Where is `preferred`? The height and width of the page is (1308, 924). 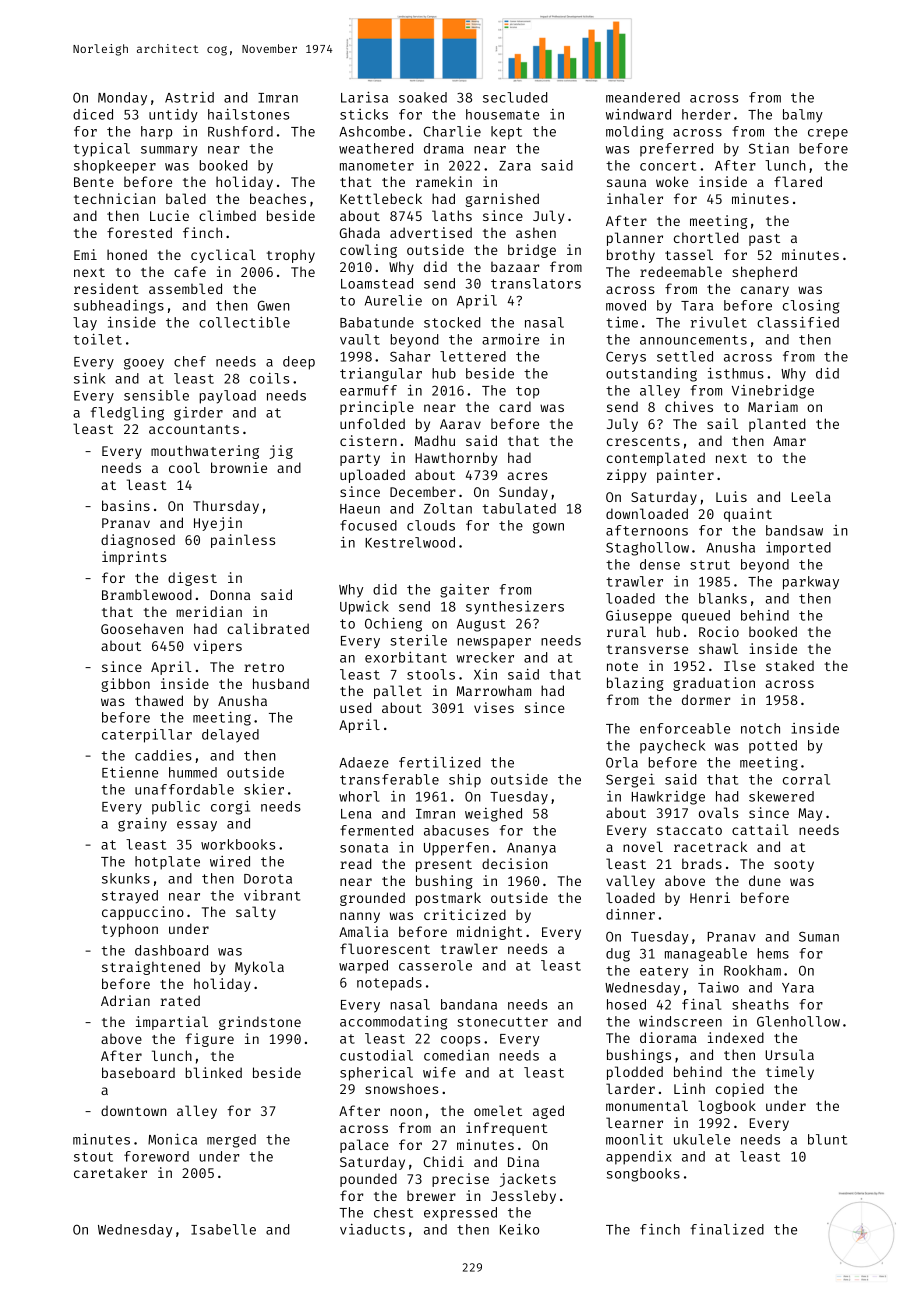 preferred is located at coordinates (676, 150).
